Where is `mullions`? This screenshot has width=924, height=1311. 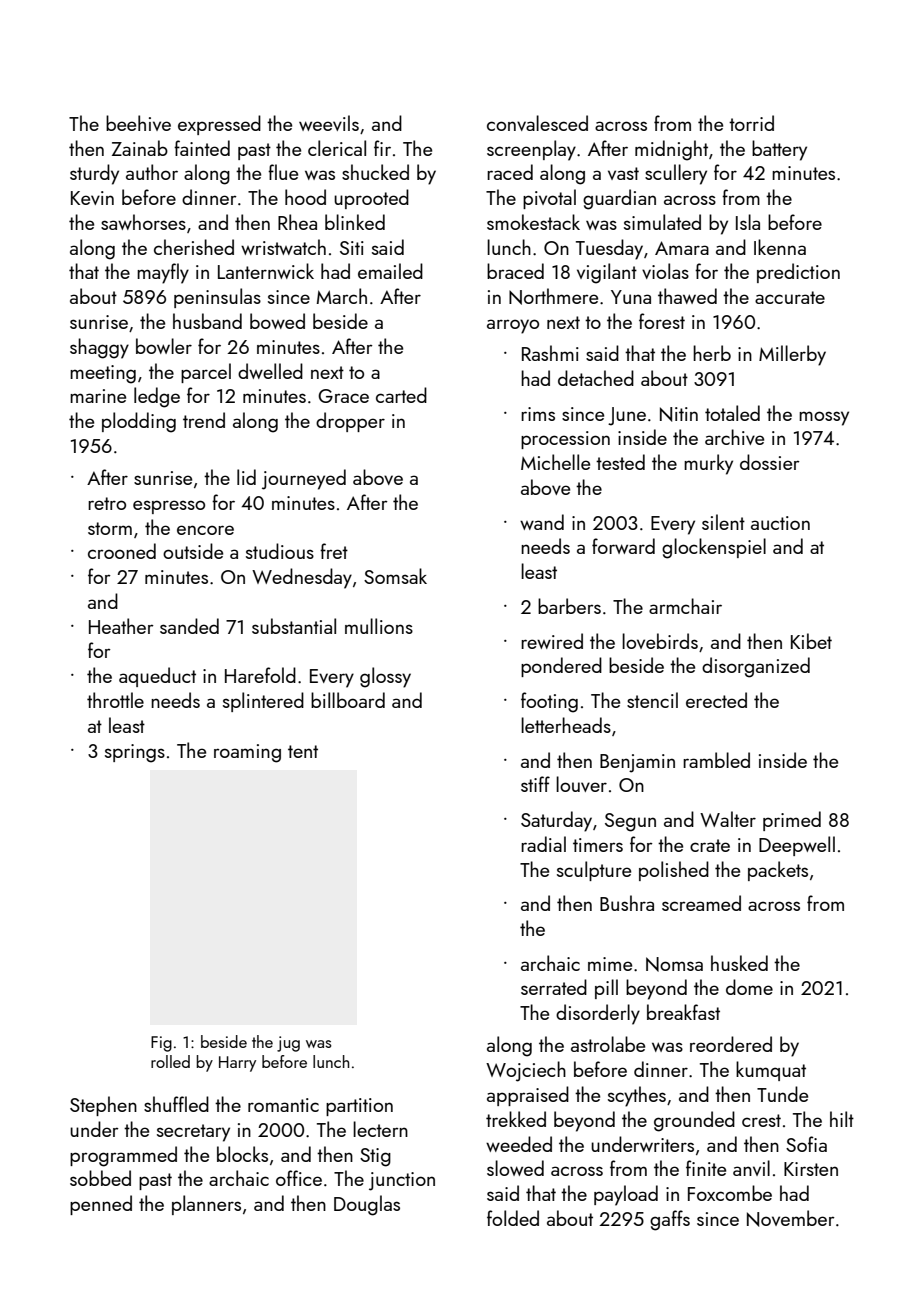 mullions is located at coordinates (379, 626).
